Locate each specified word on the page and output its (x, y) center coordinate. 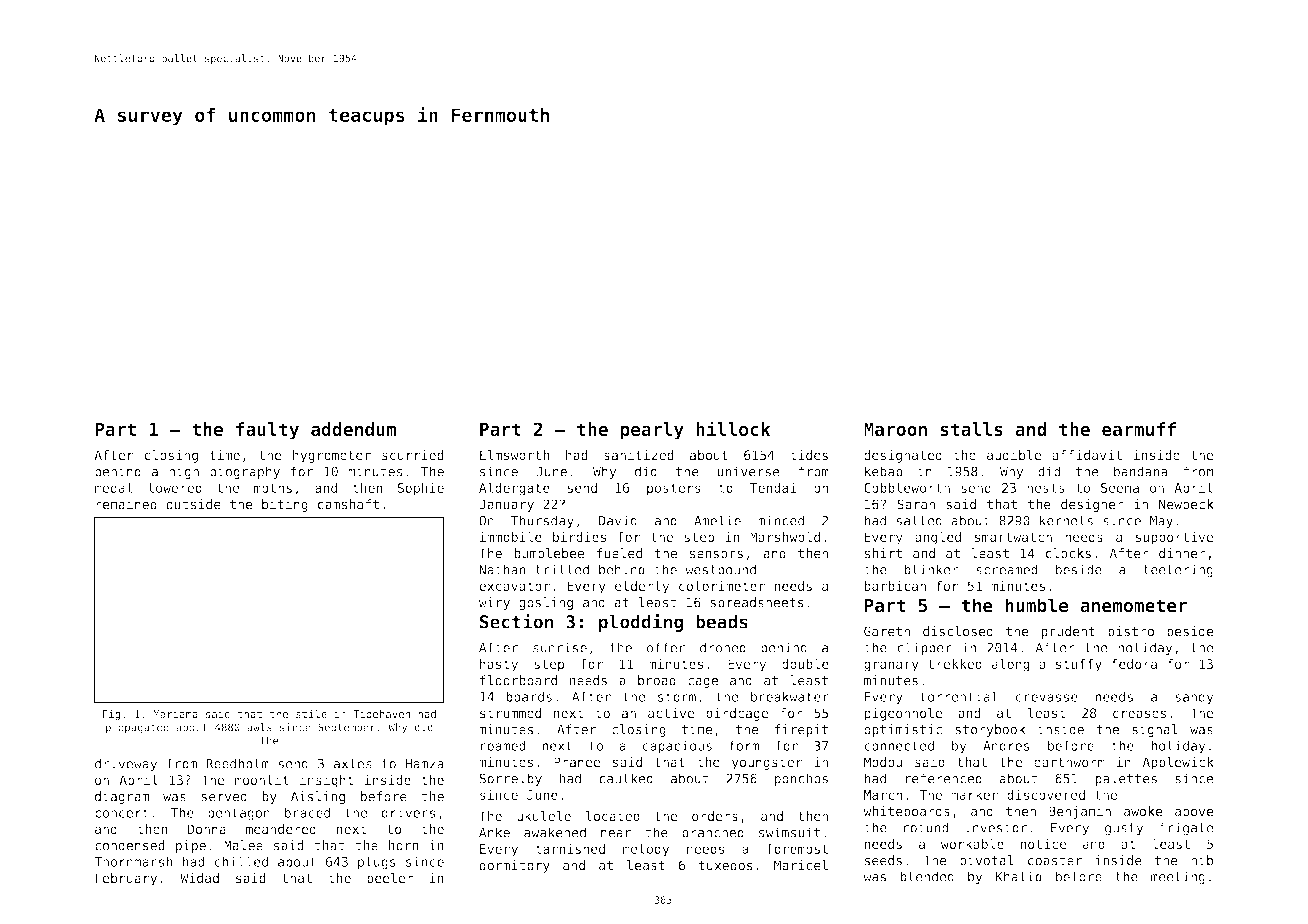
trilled (562, 569)
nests (1046, 488)
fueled (619, 553)
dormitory (514, 866)
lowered (175, 487)
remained (126, 504)
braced (307, 812)
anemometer (1133, 606)
